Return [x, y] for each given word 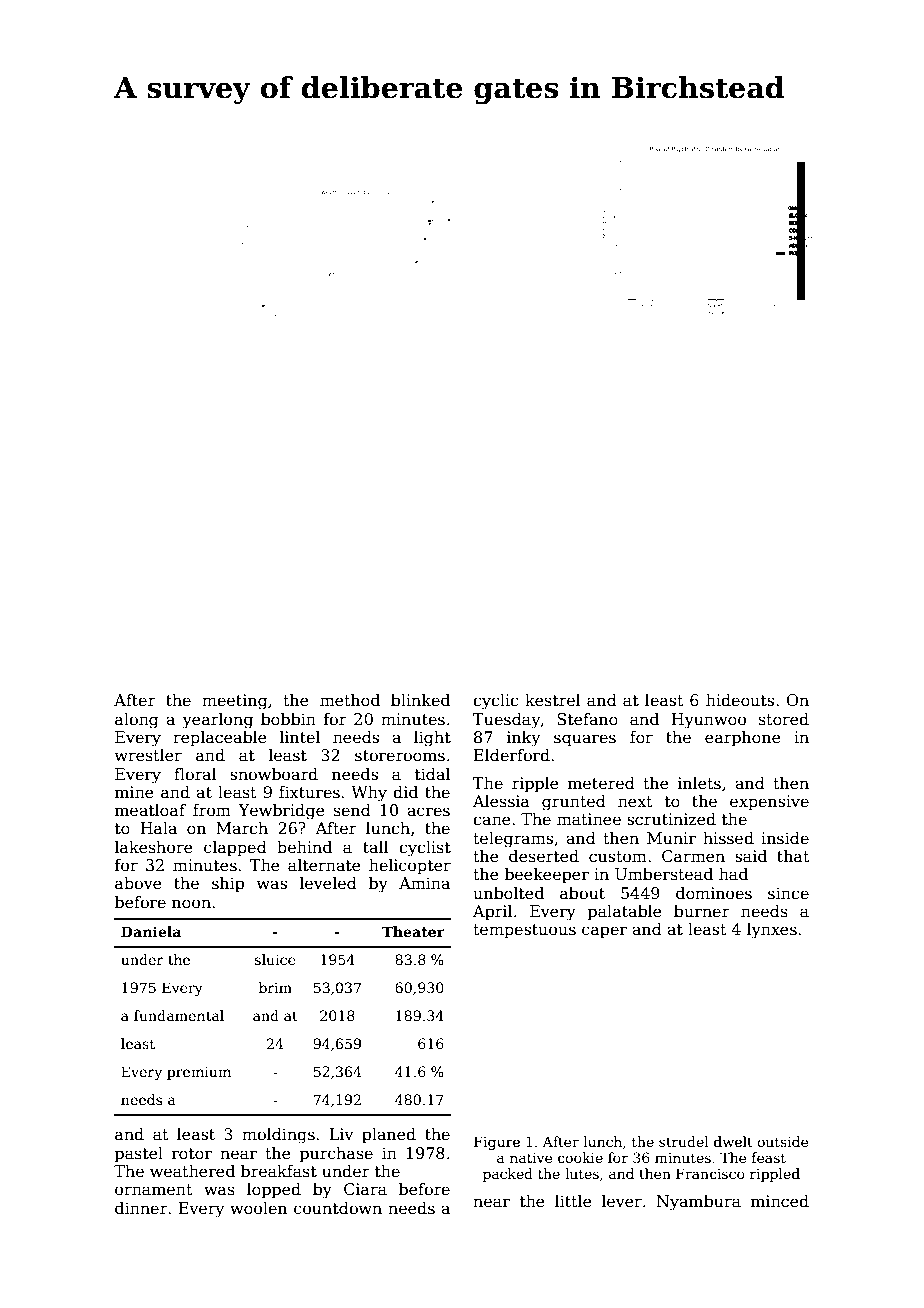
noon [191, 904]
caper [604, 932]
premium [199, 1073]
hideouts [740, 700]
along [136, 721]
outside [783, 1141]
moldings [278, 1136]
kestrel [553, 700]
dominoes [714, 893]
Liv [341, 1134]
